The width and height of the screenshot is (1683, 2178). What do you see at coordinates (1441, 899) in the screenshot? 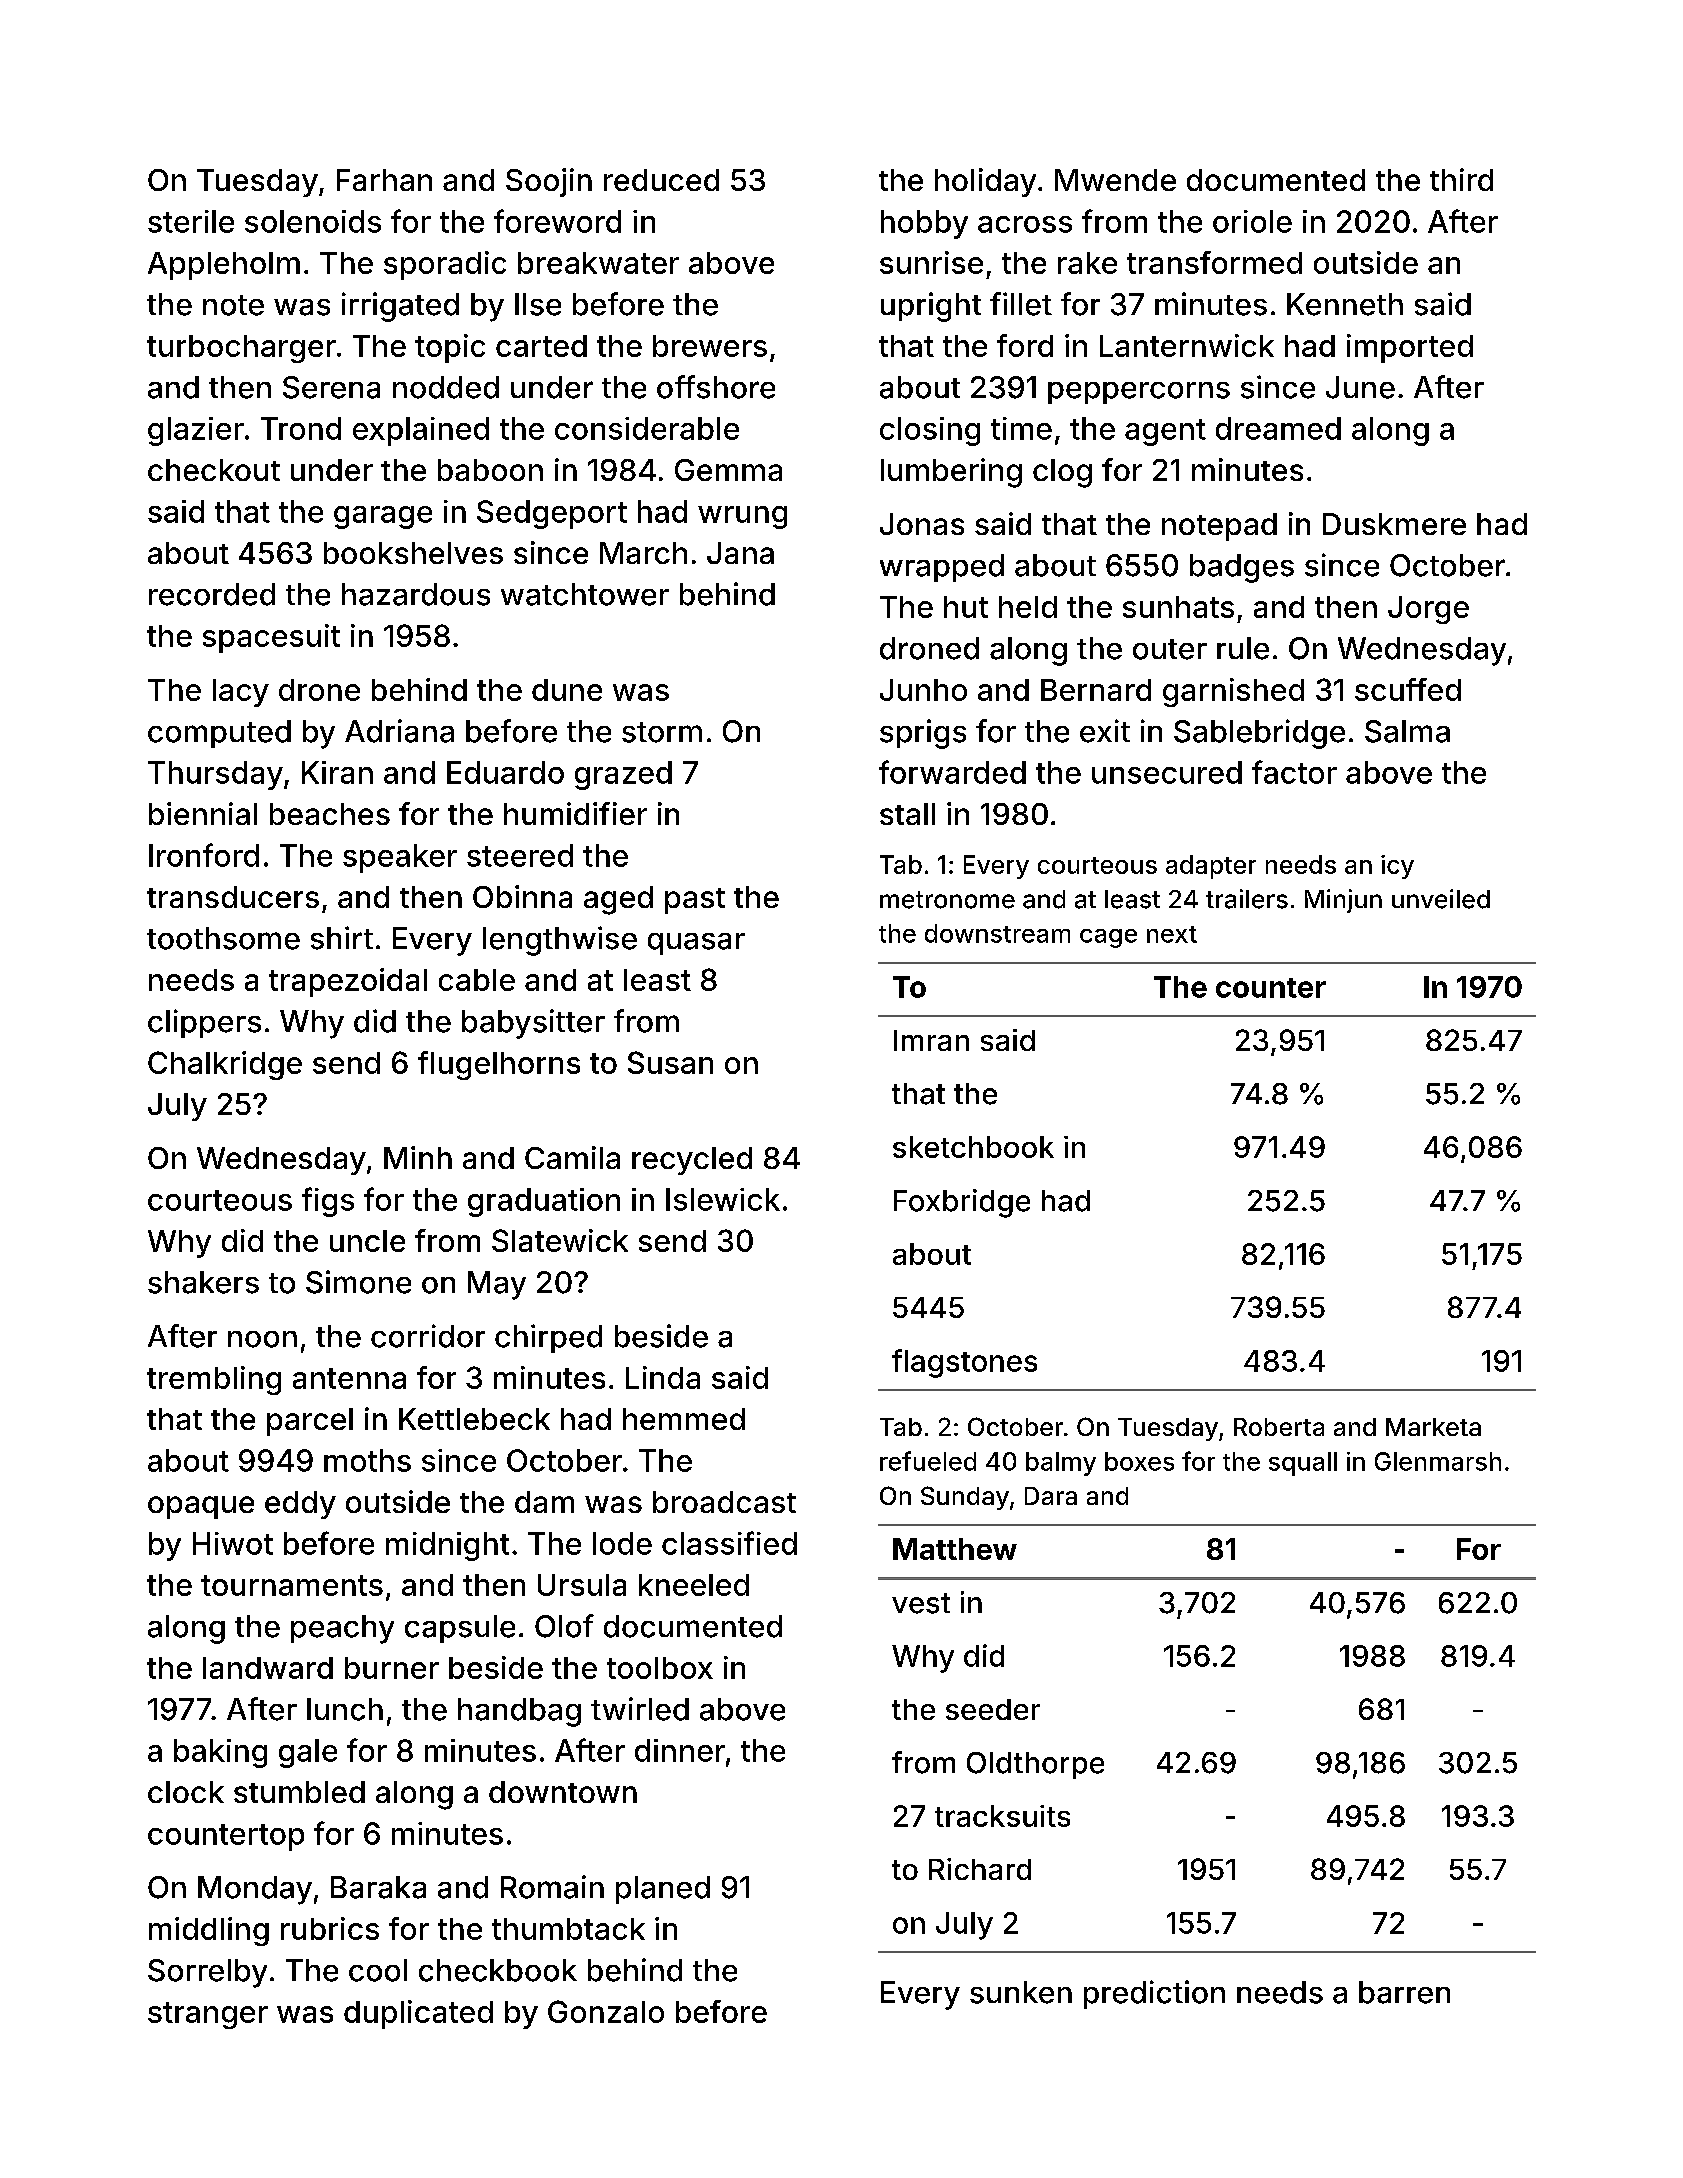
I see `unveiled` at bounding box center [1441, 899].
